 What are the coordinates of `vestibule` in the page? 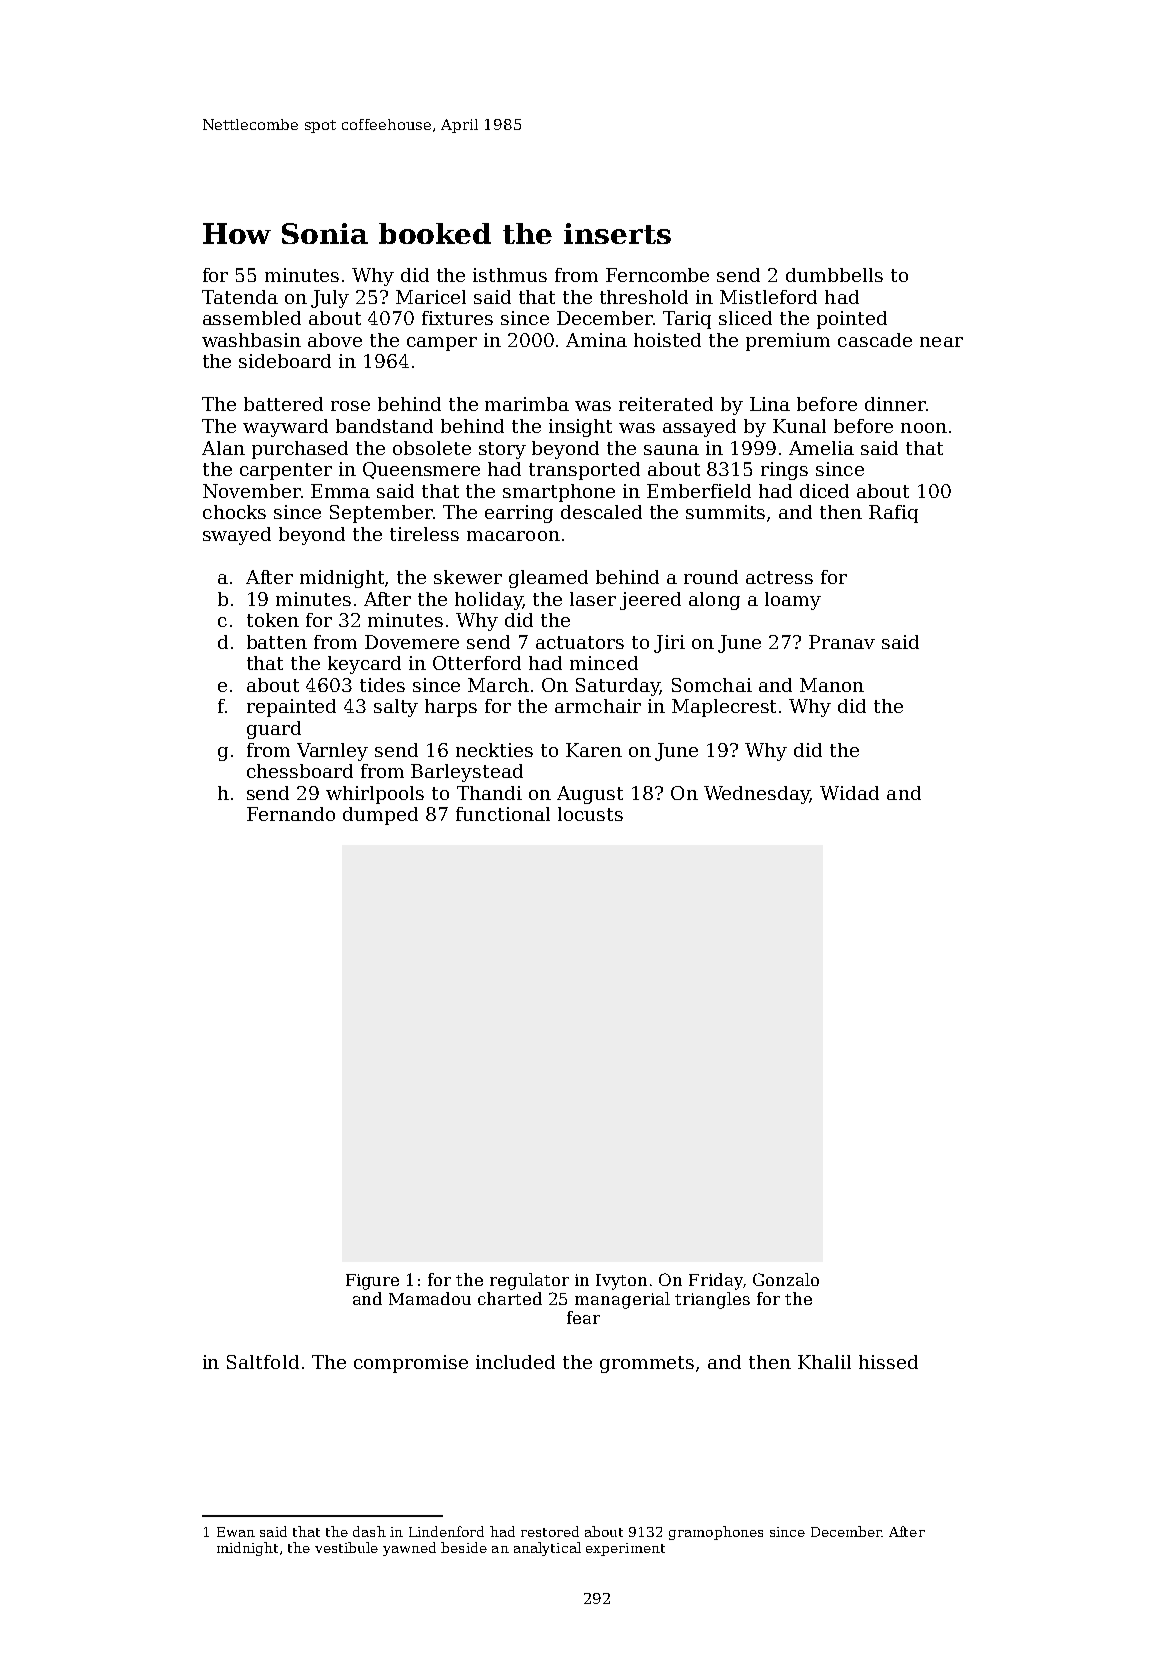 It's located at (346, 1547).
